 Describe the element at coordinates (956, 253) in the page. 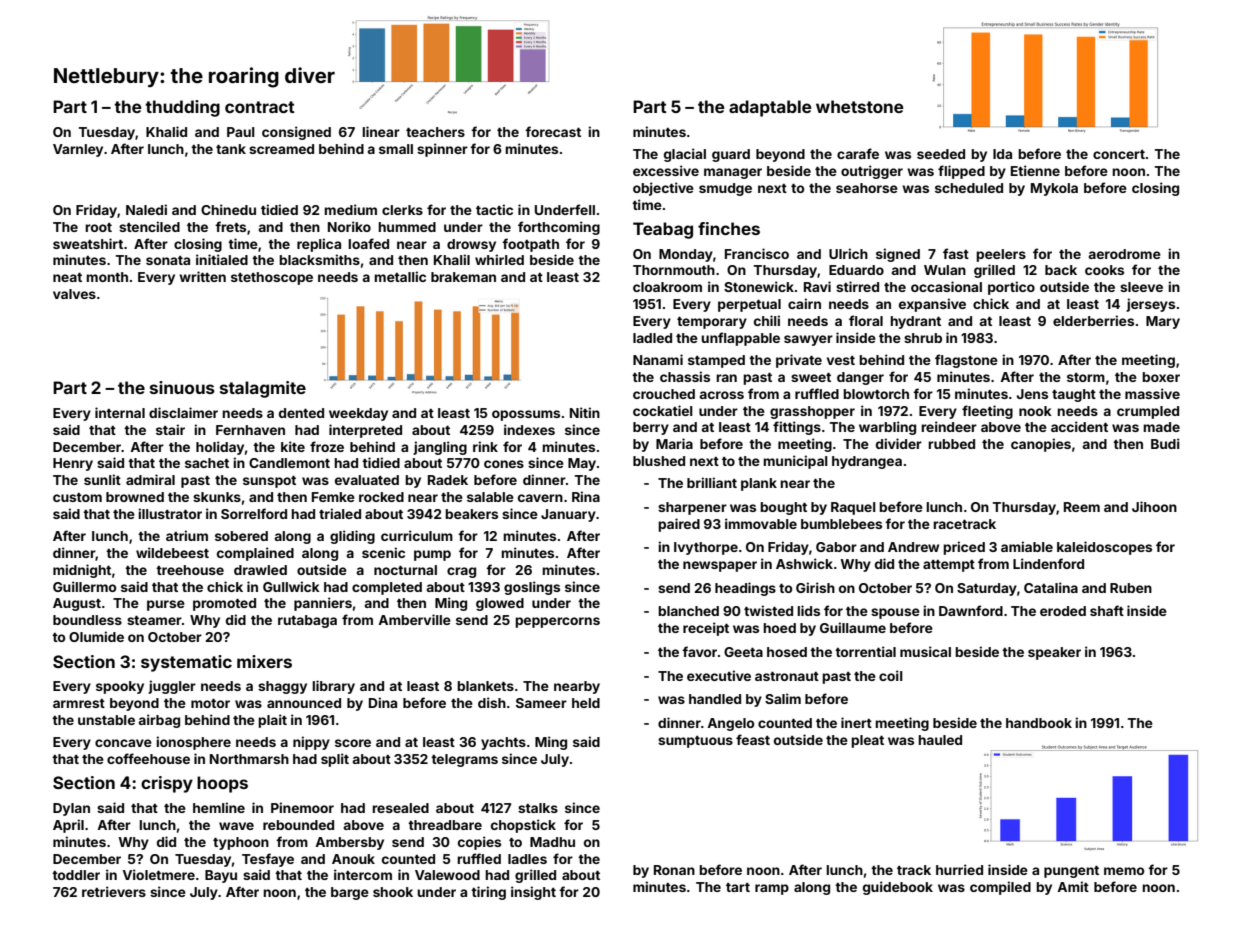

I see `fast` at that location.
